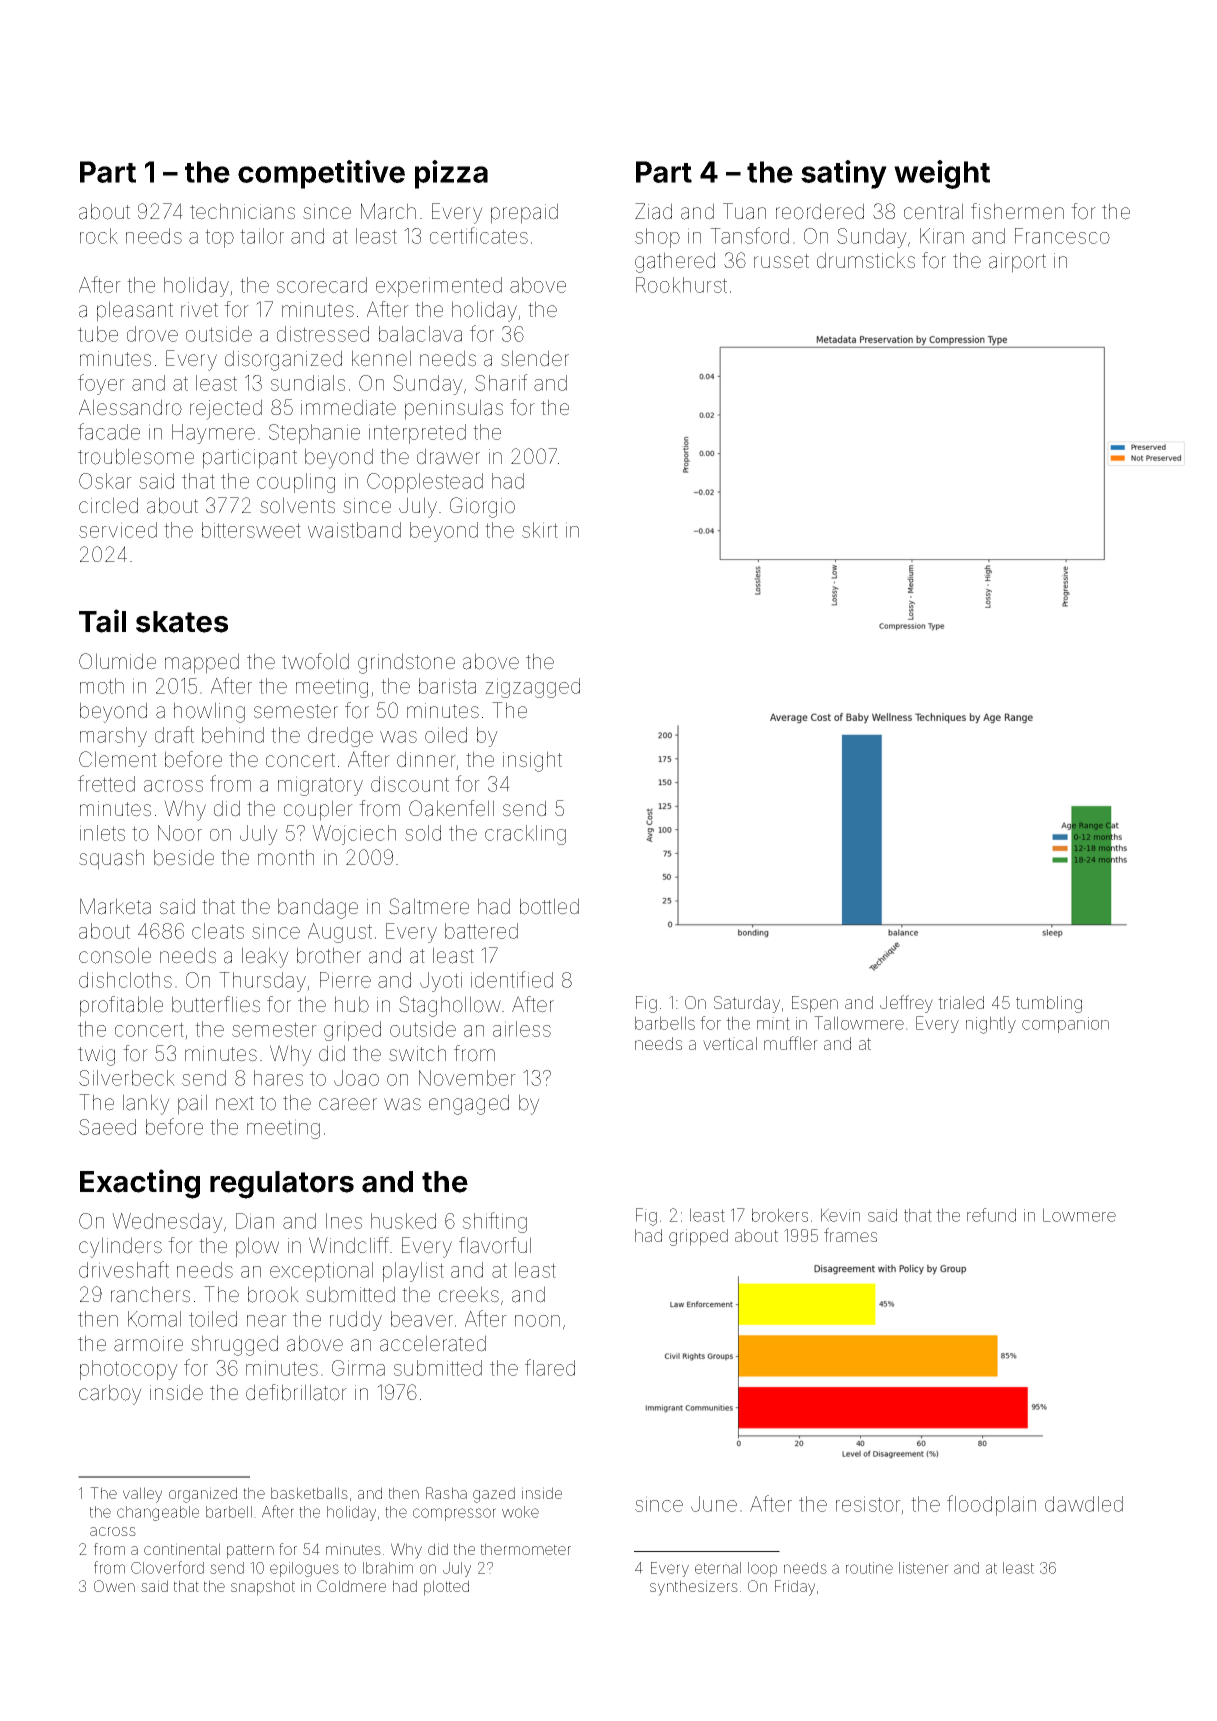 The image size is (1217, 1721). I want to click on prepaid, so click(524, 213).
